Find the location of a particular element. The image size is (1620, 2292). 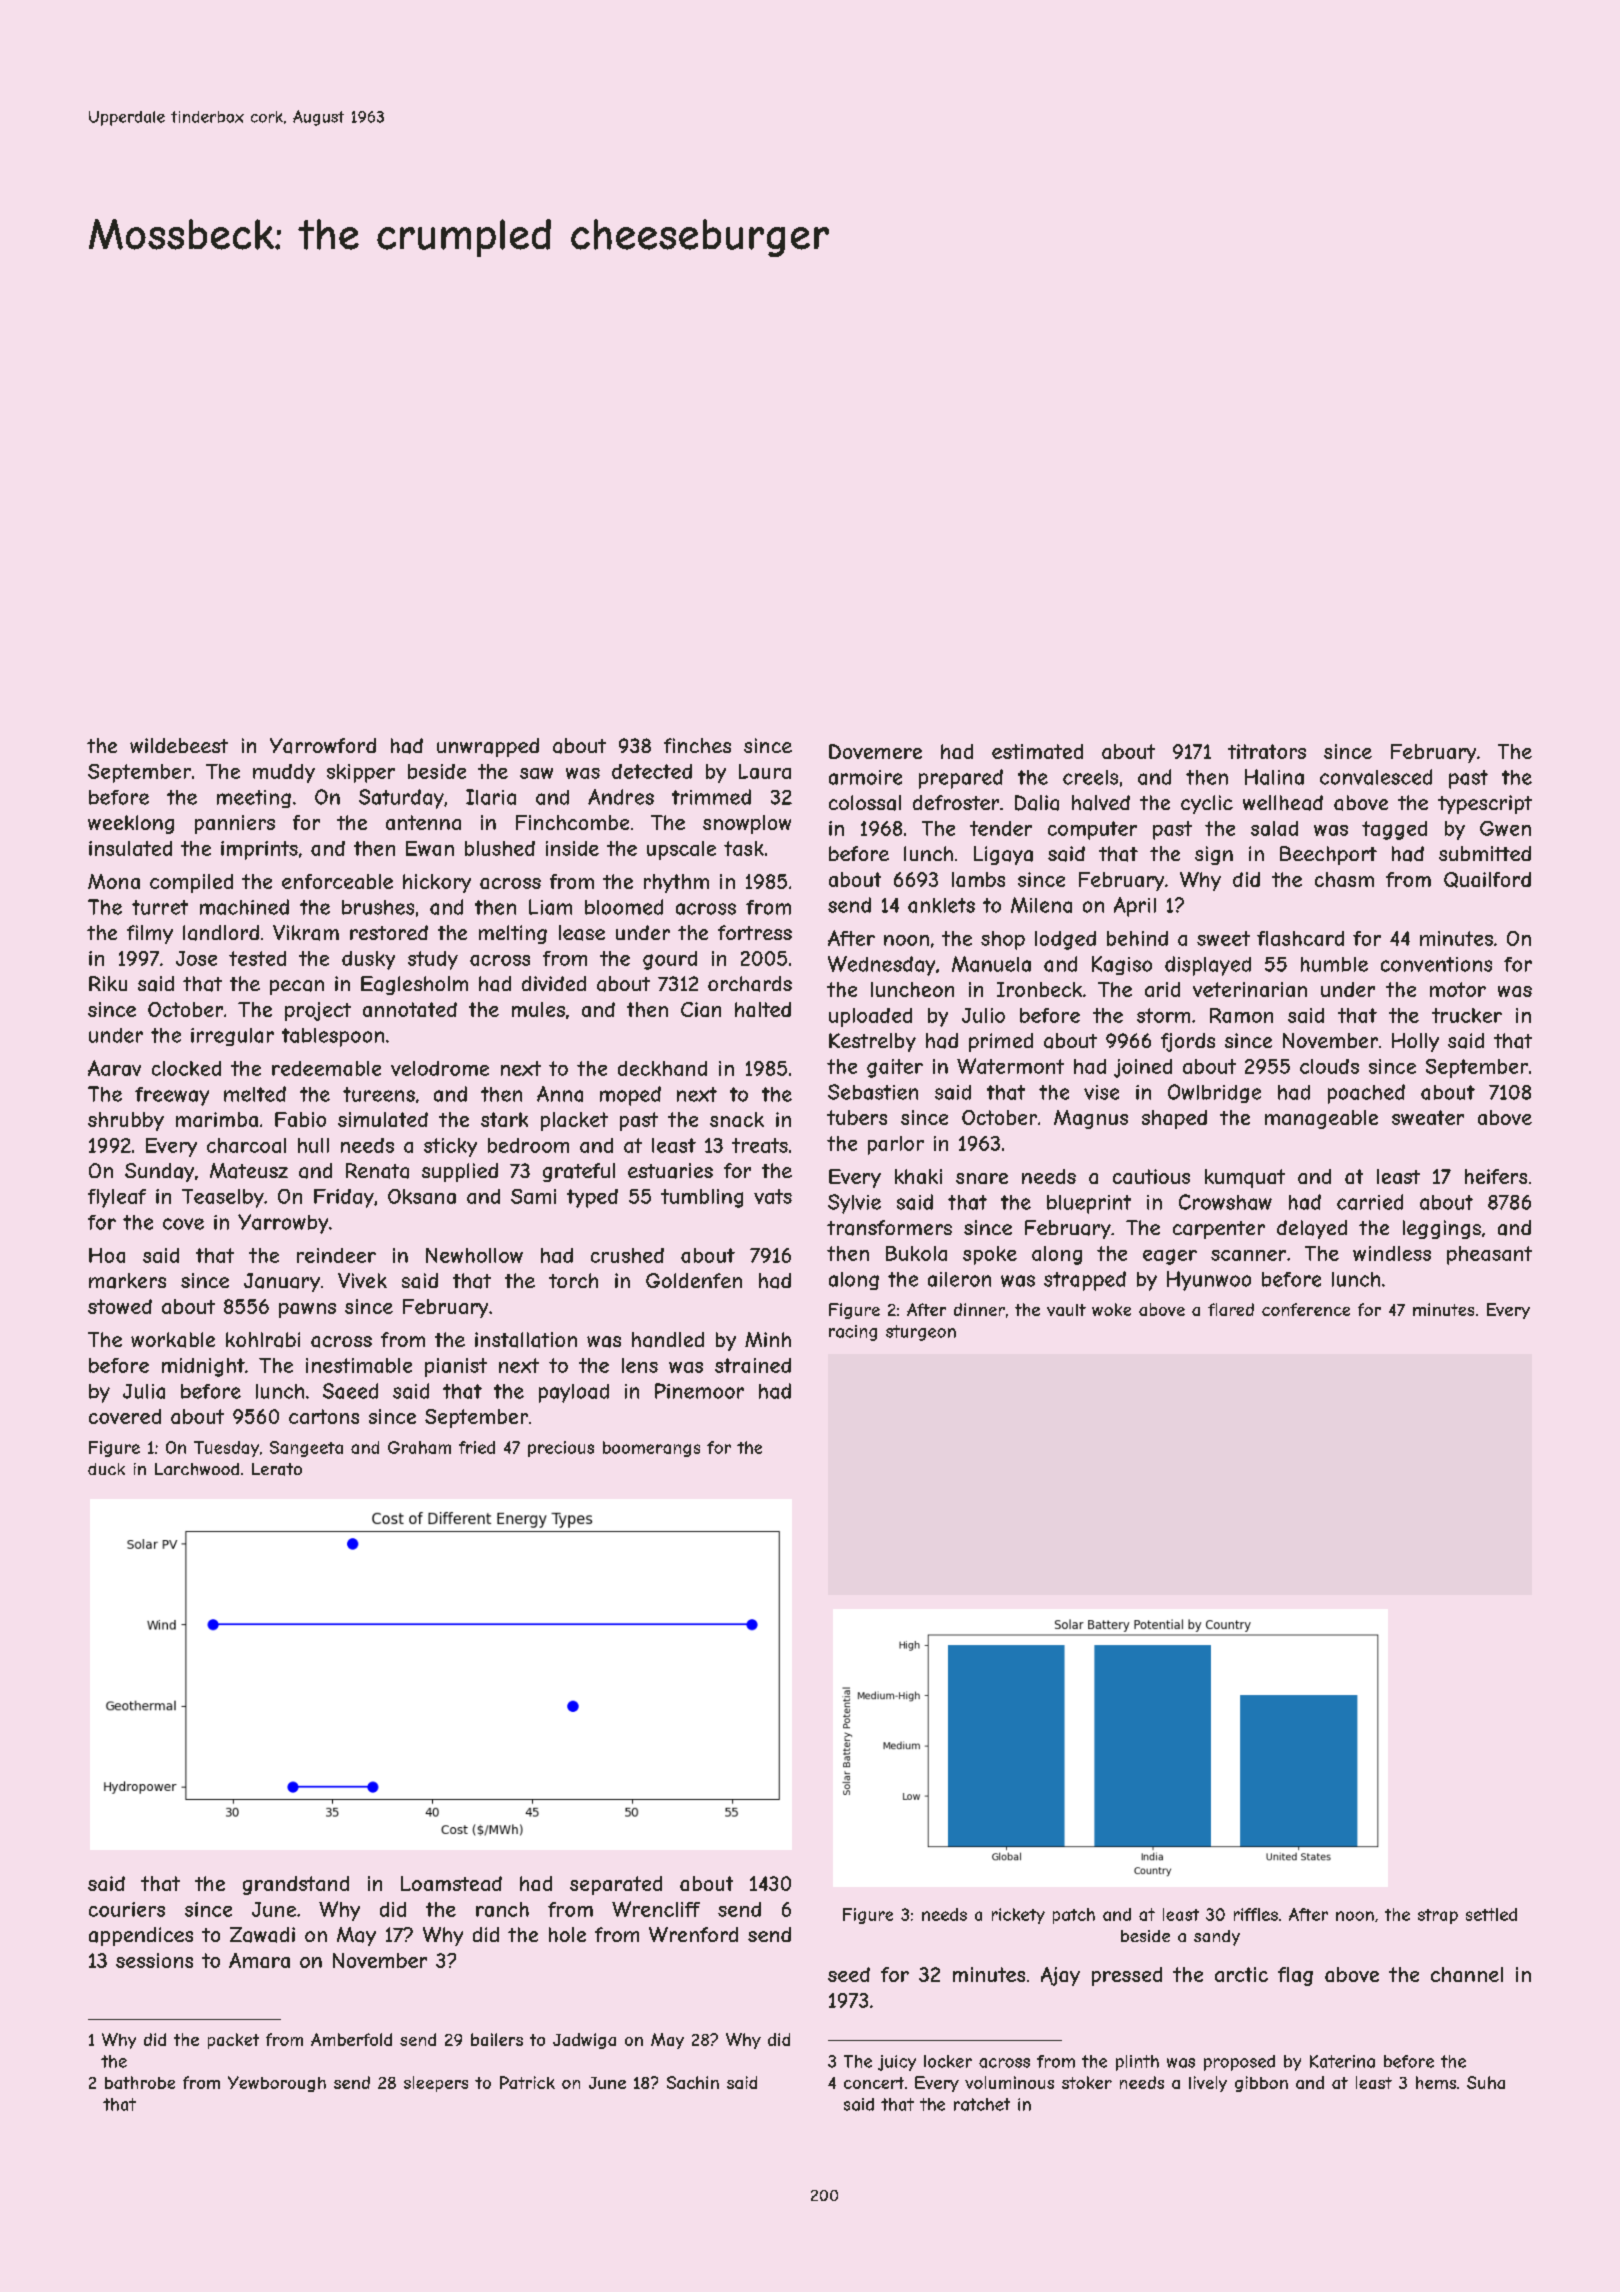

pheasant is located at coordinates (1489, 1255).
